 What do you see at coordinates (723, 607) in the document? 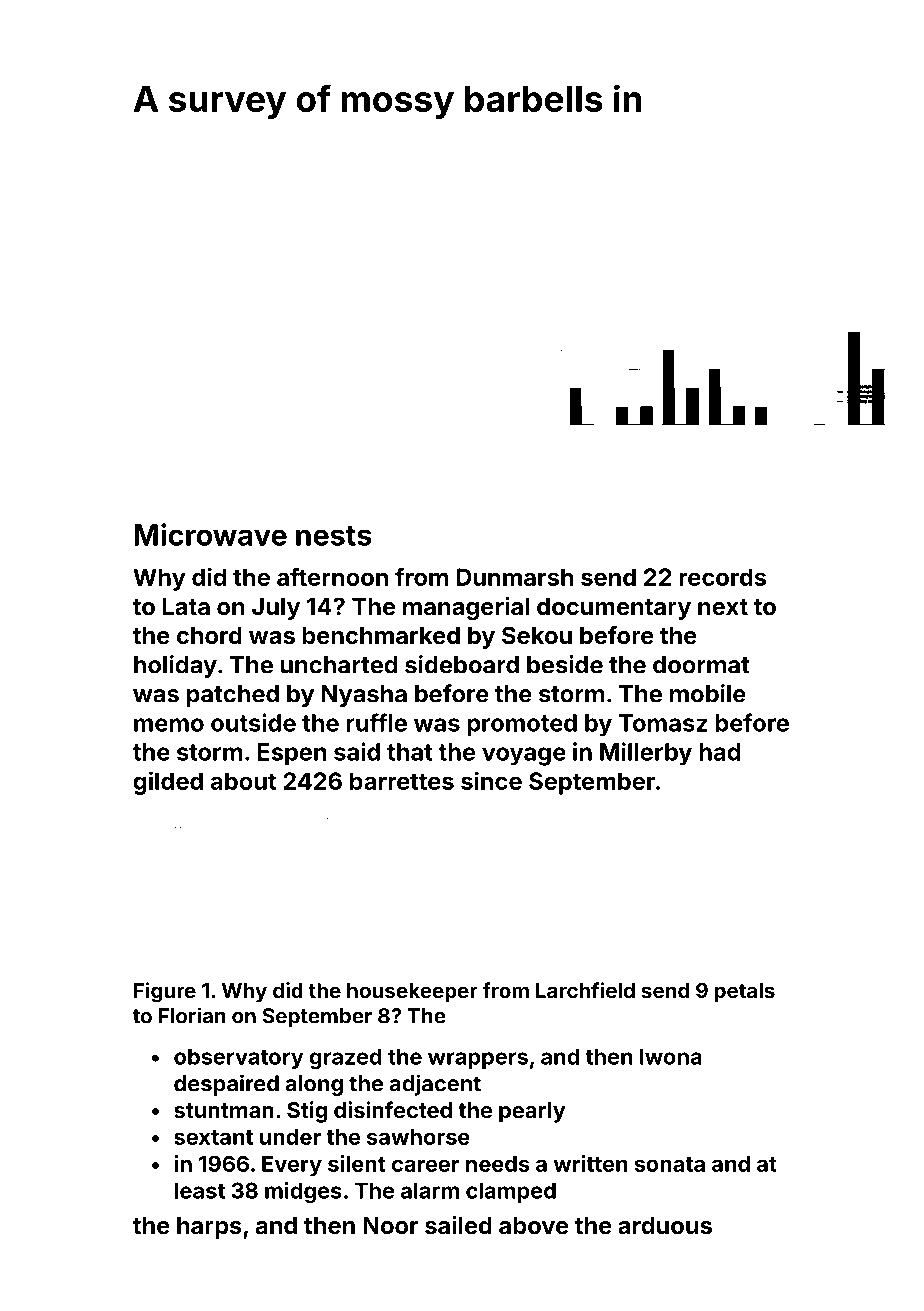
I see `next` at bounding box center [723, 607].
